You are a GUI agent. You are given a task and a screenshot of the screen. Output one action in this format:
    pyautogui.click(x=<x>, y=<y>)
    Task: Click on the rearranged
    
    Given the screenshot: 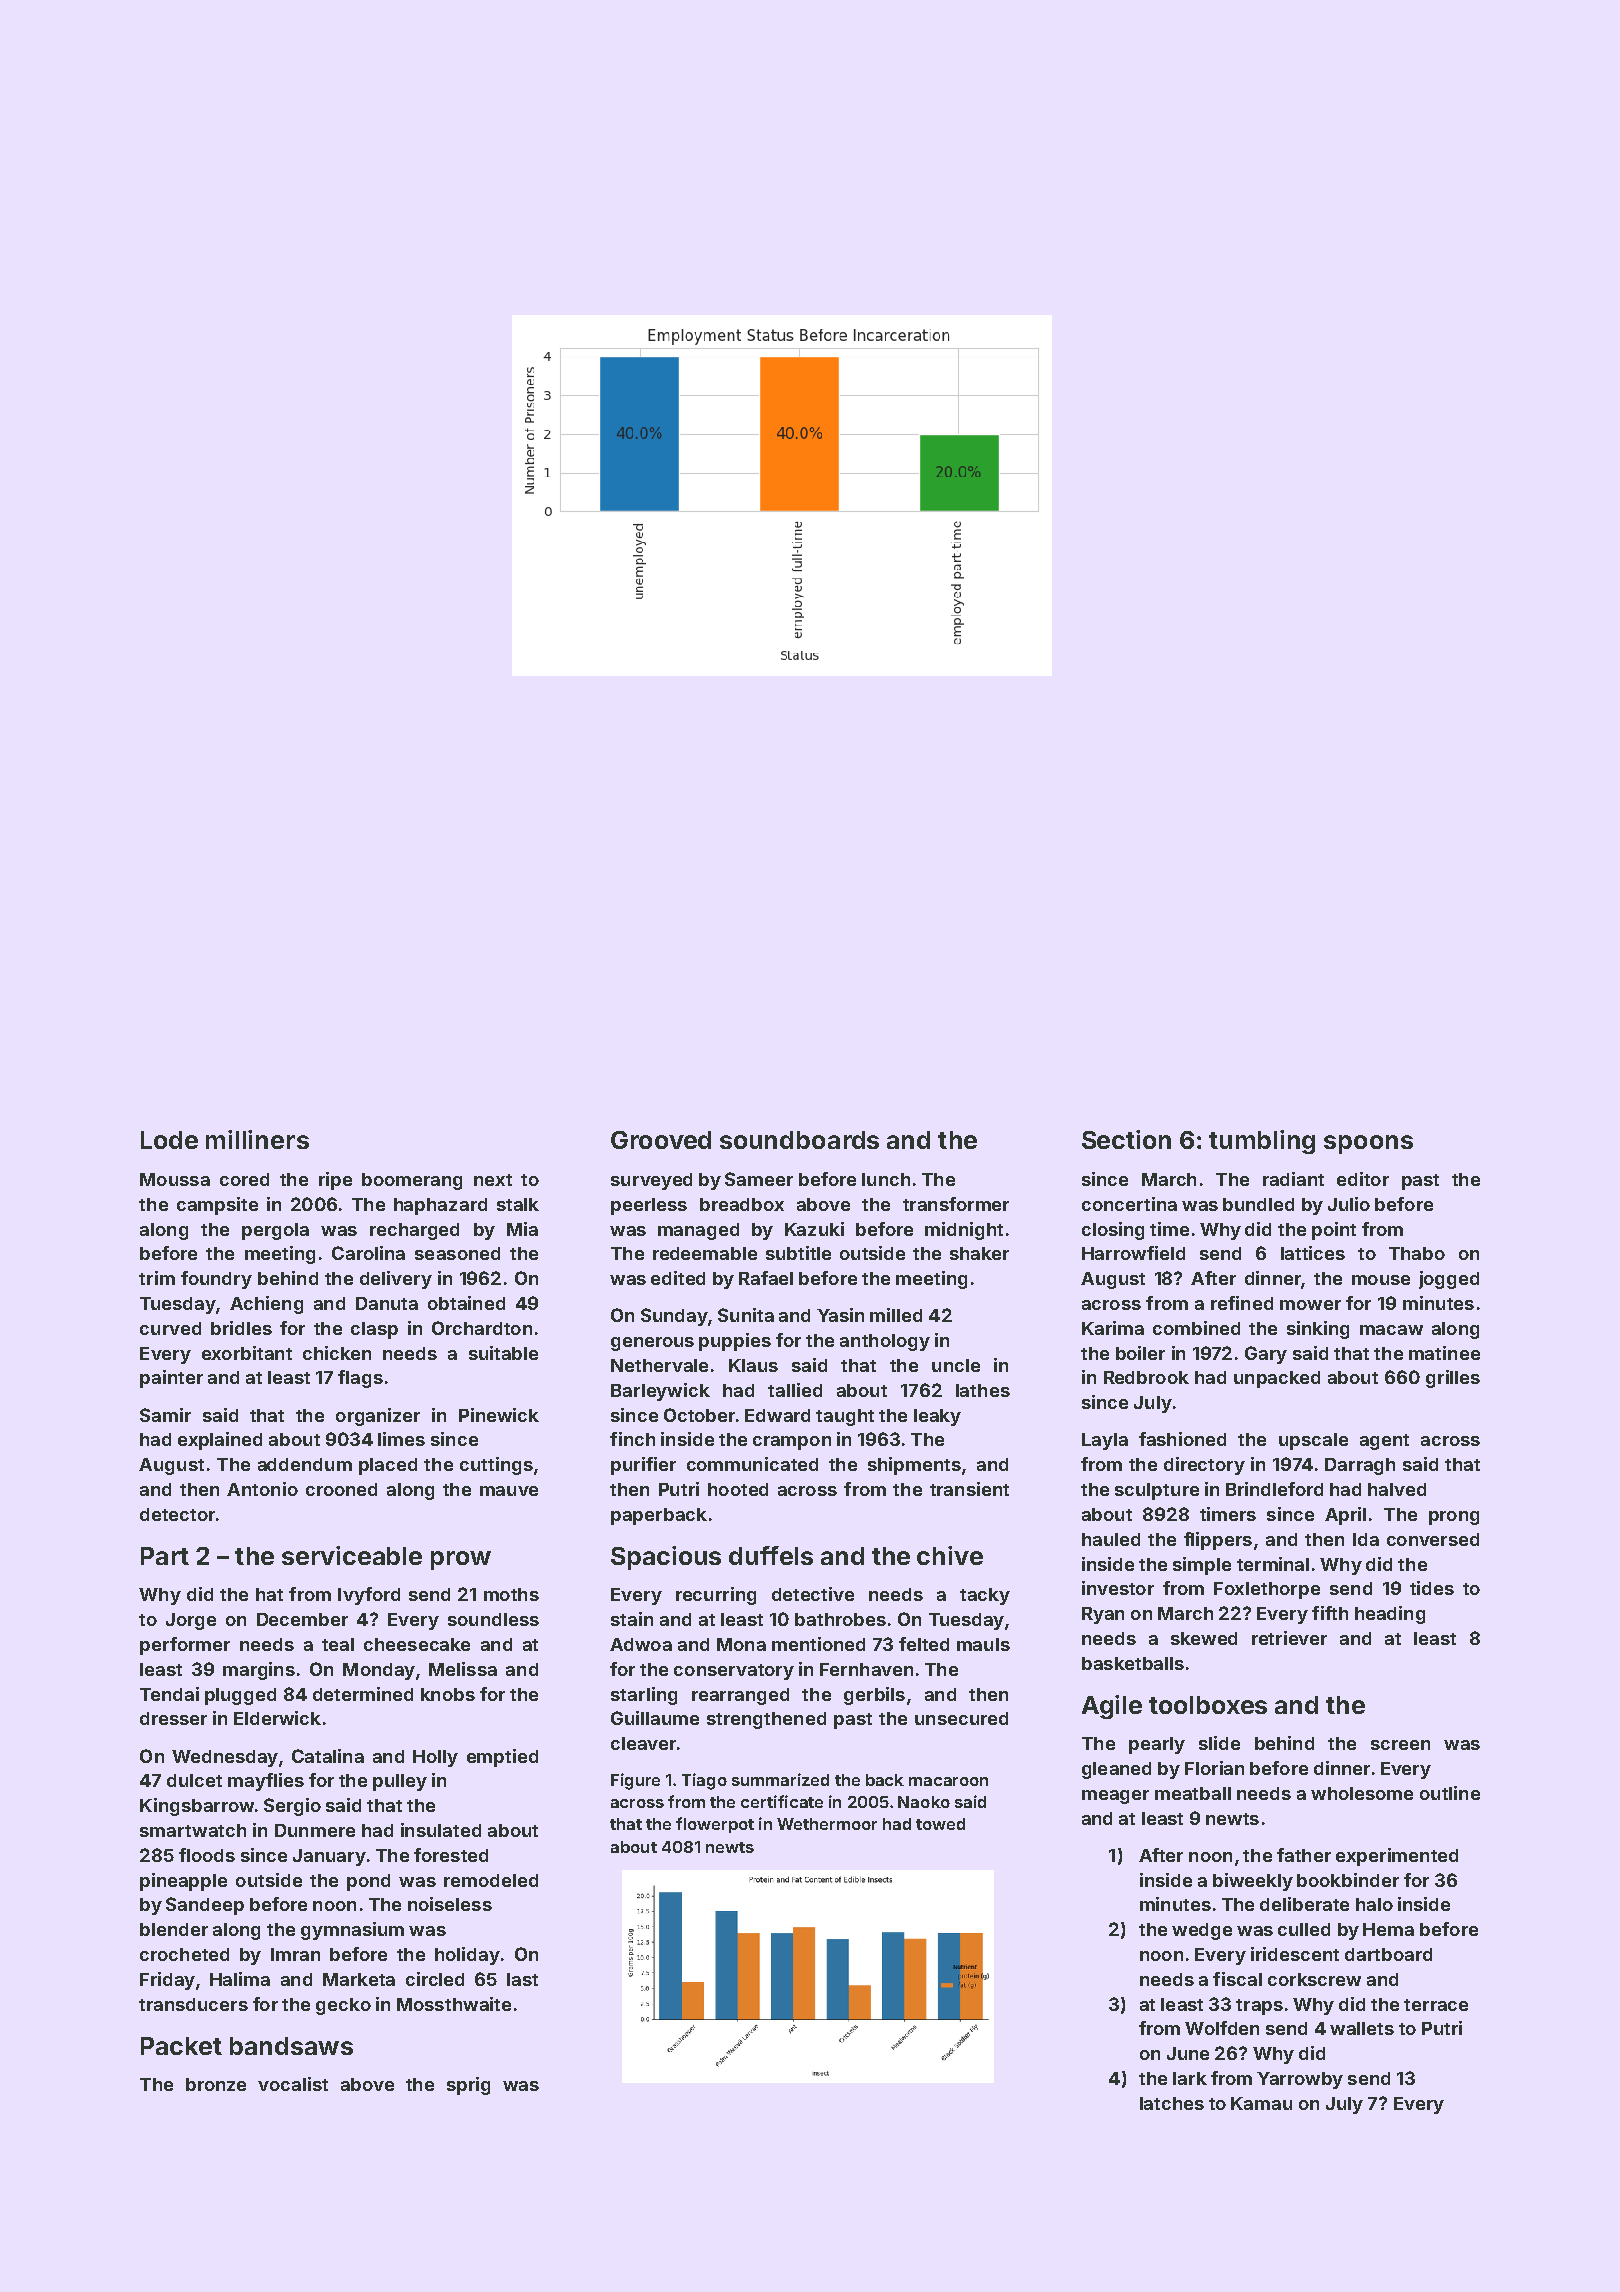 What is the action you would take?
    pyautogui.click(x=740, y=1696)
